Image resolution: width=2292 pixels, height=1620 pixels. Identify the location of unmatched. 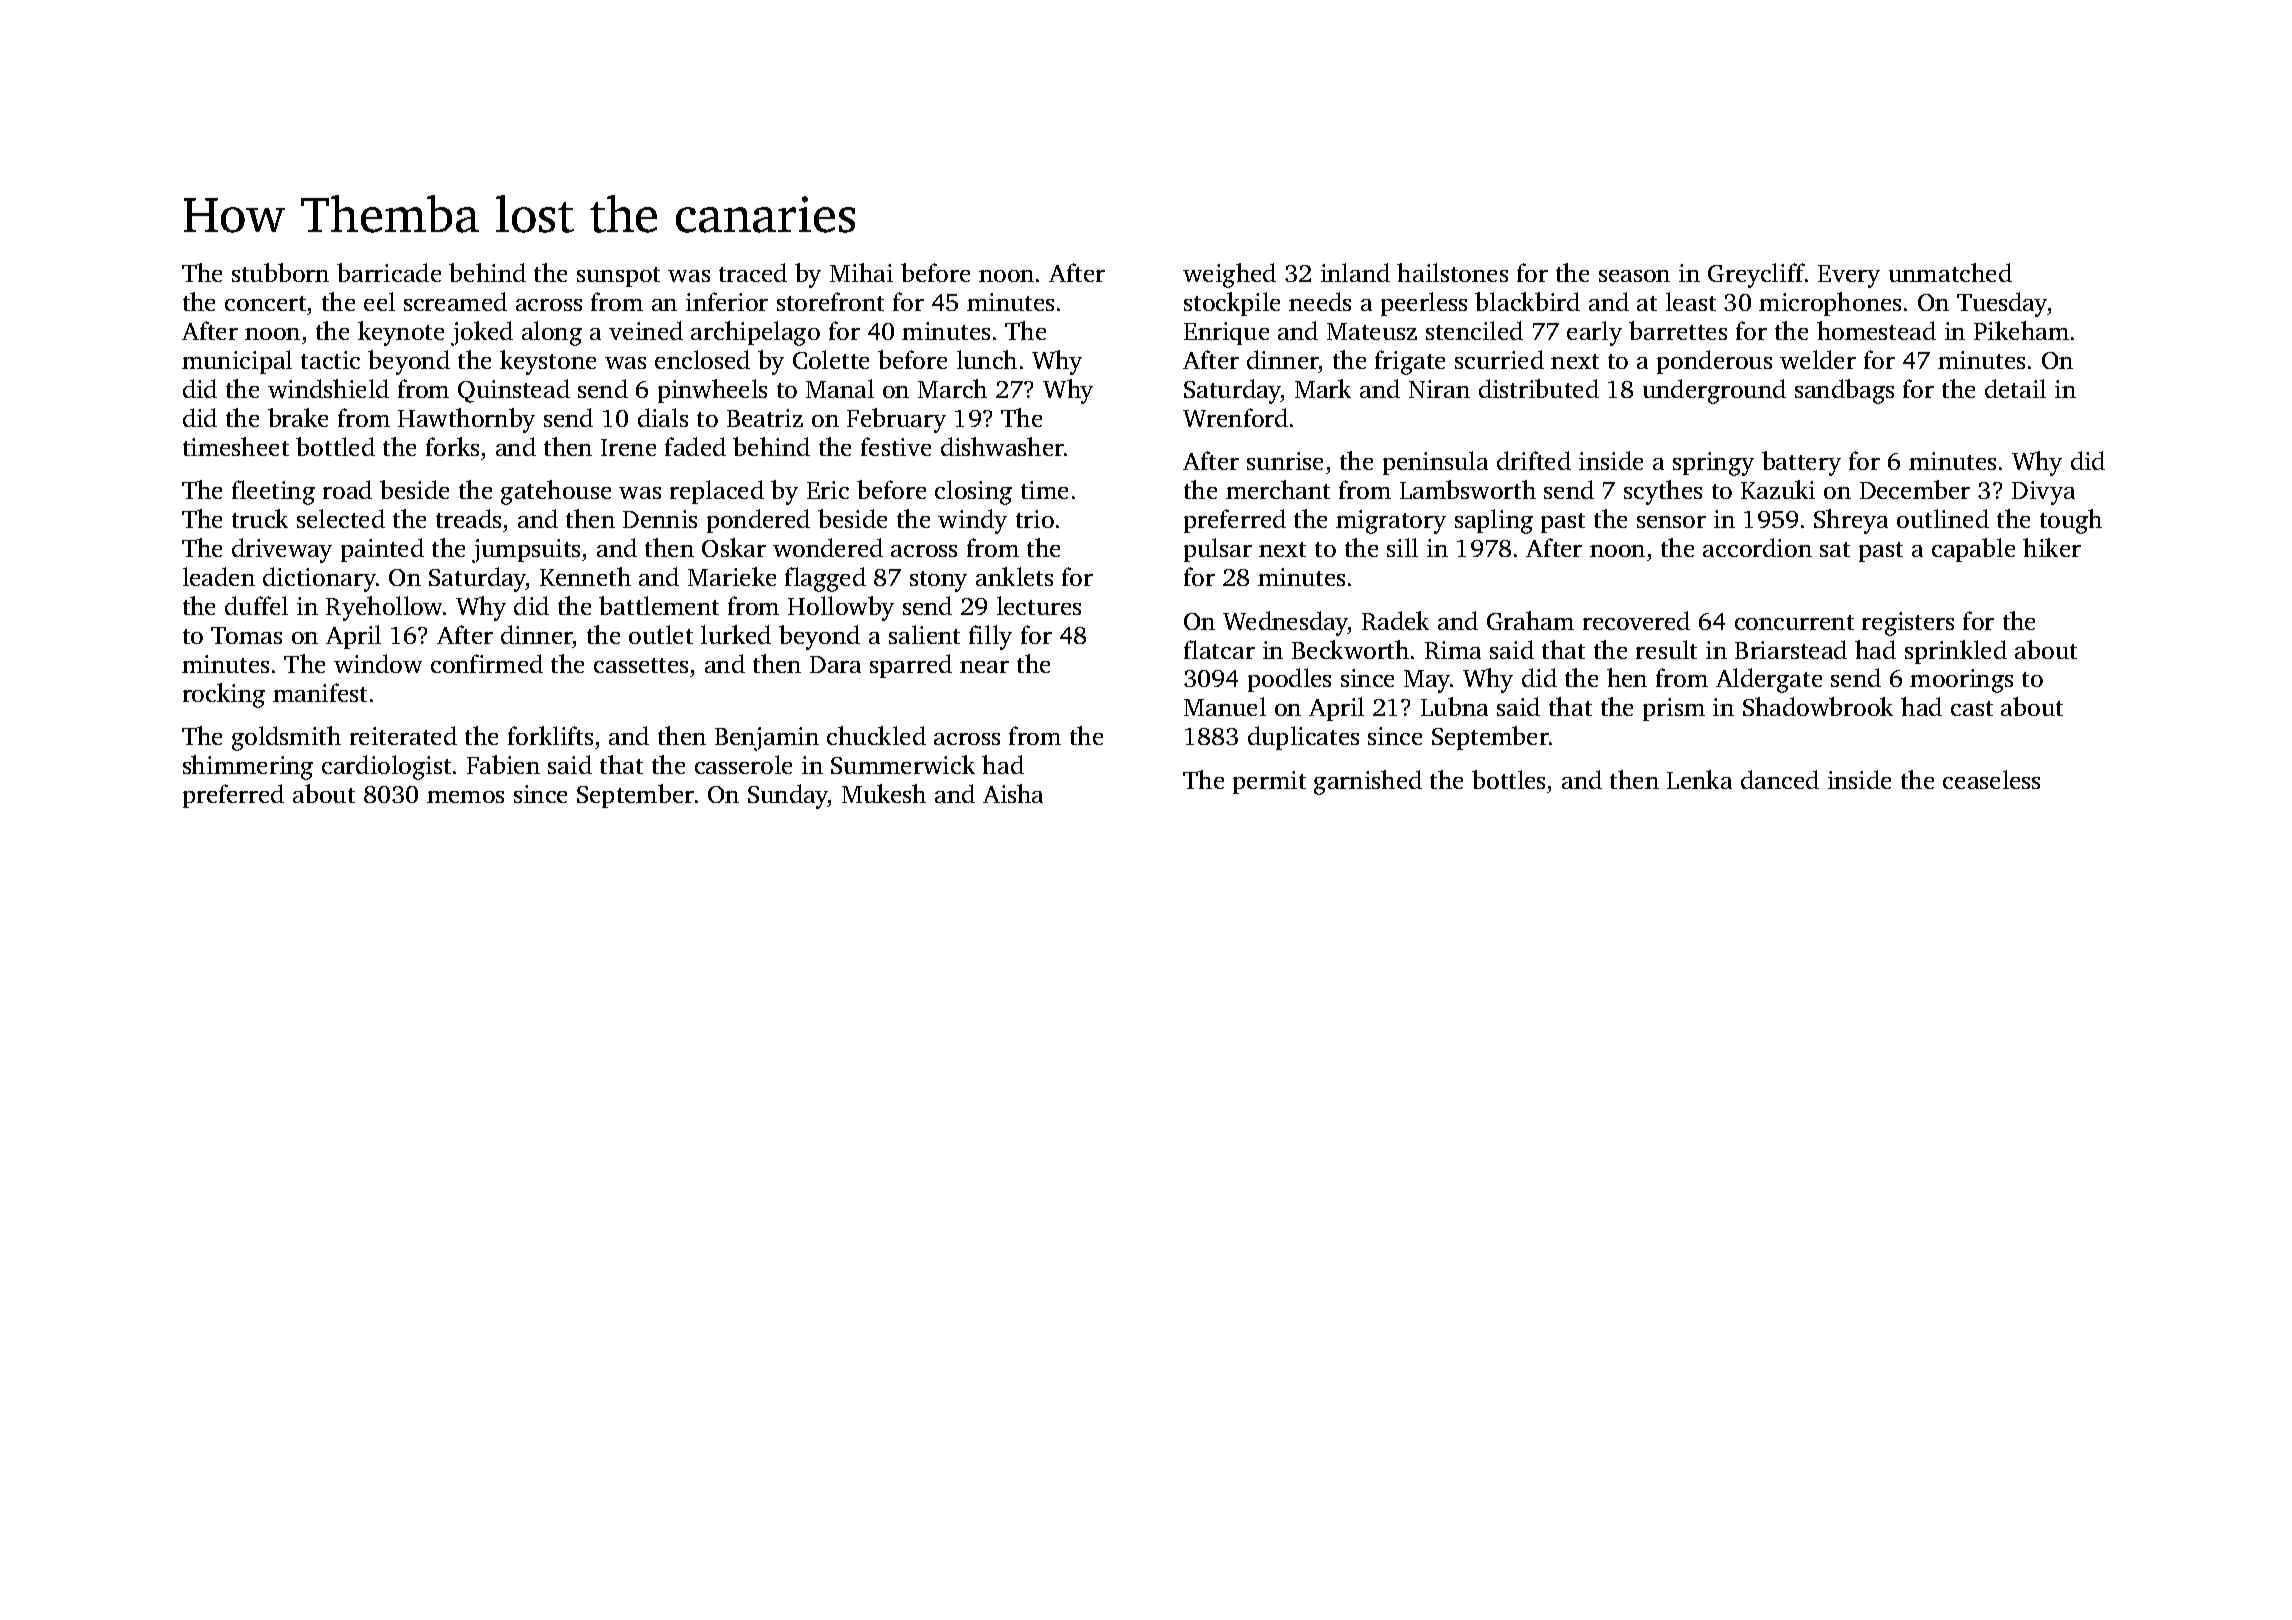
(1950, 272).
